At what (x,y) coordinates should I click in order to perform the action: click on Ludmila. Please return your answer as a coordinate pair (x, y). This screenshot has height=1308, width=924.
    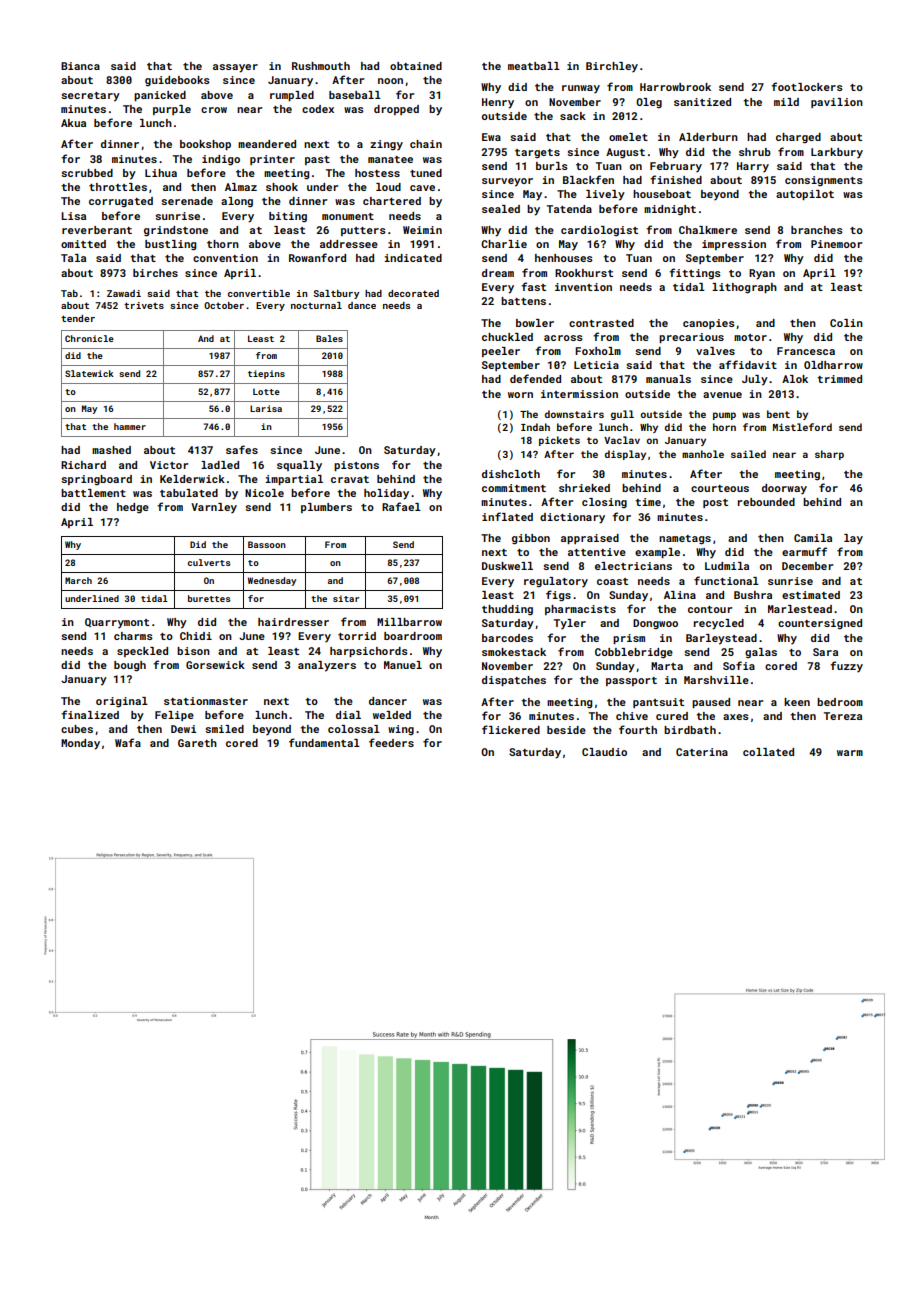
    Looking at the image, I should click on (727, 566).
